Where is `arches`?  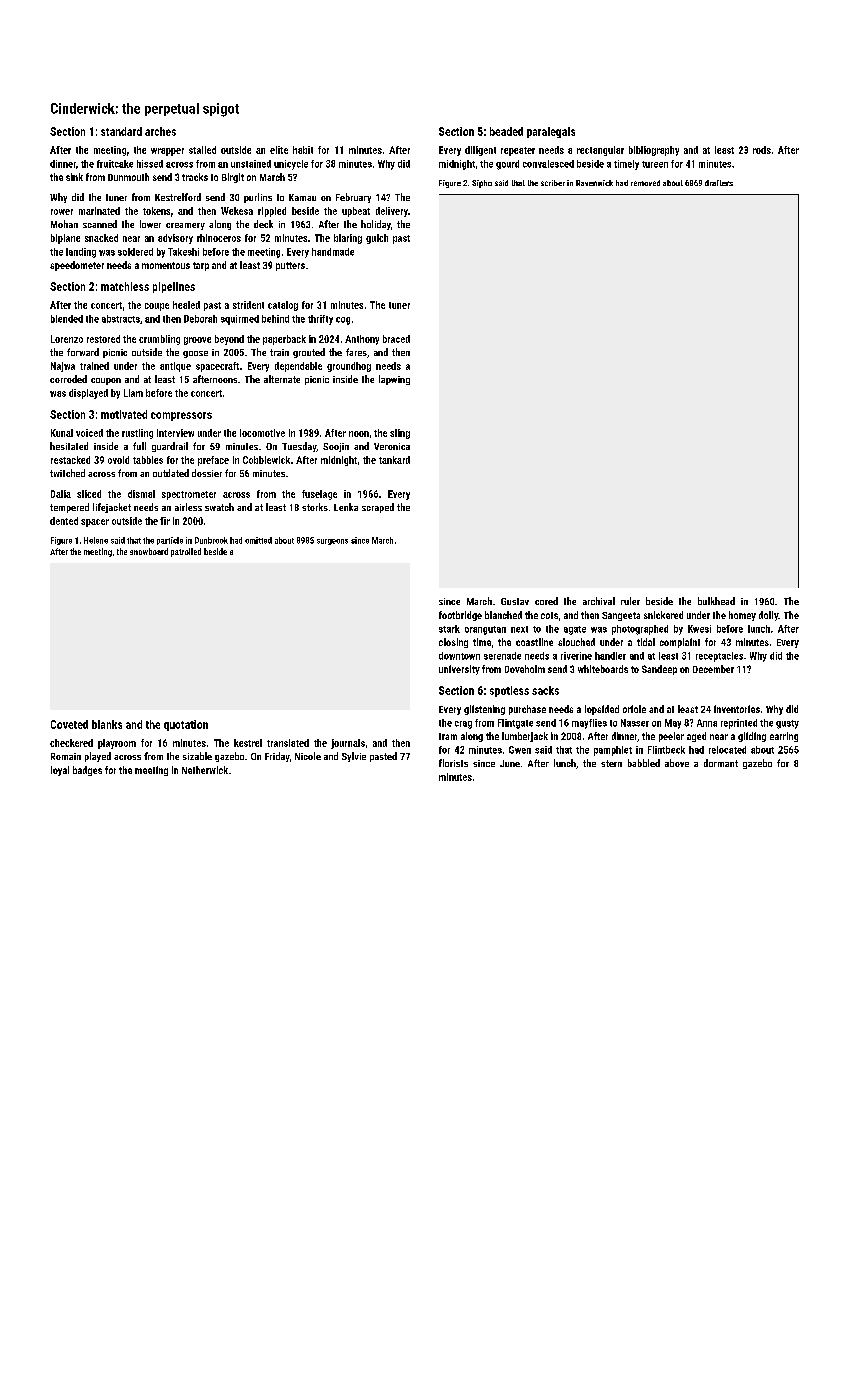 arches is located at coordinates (160, 131).
